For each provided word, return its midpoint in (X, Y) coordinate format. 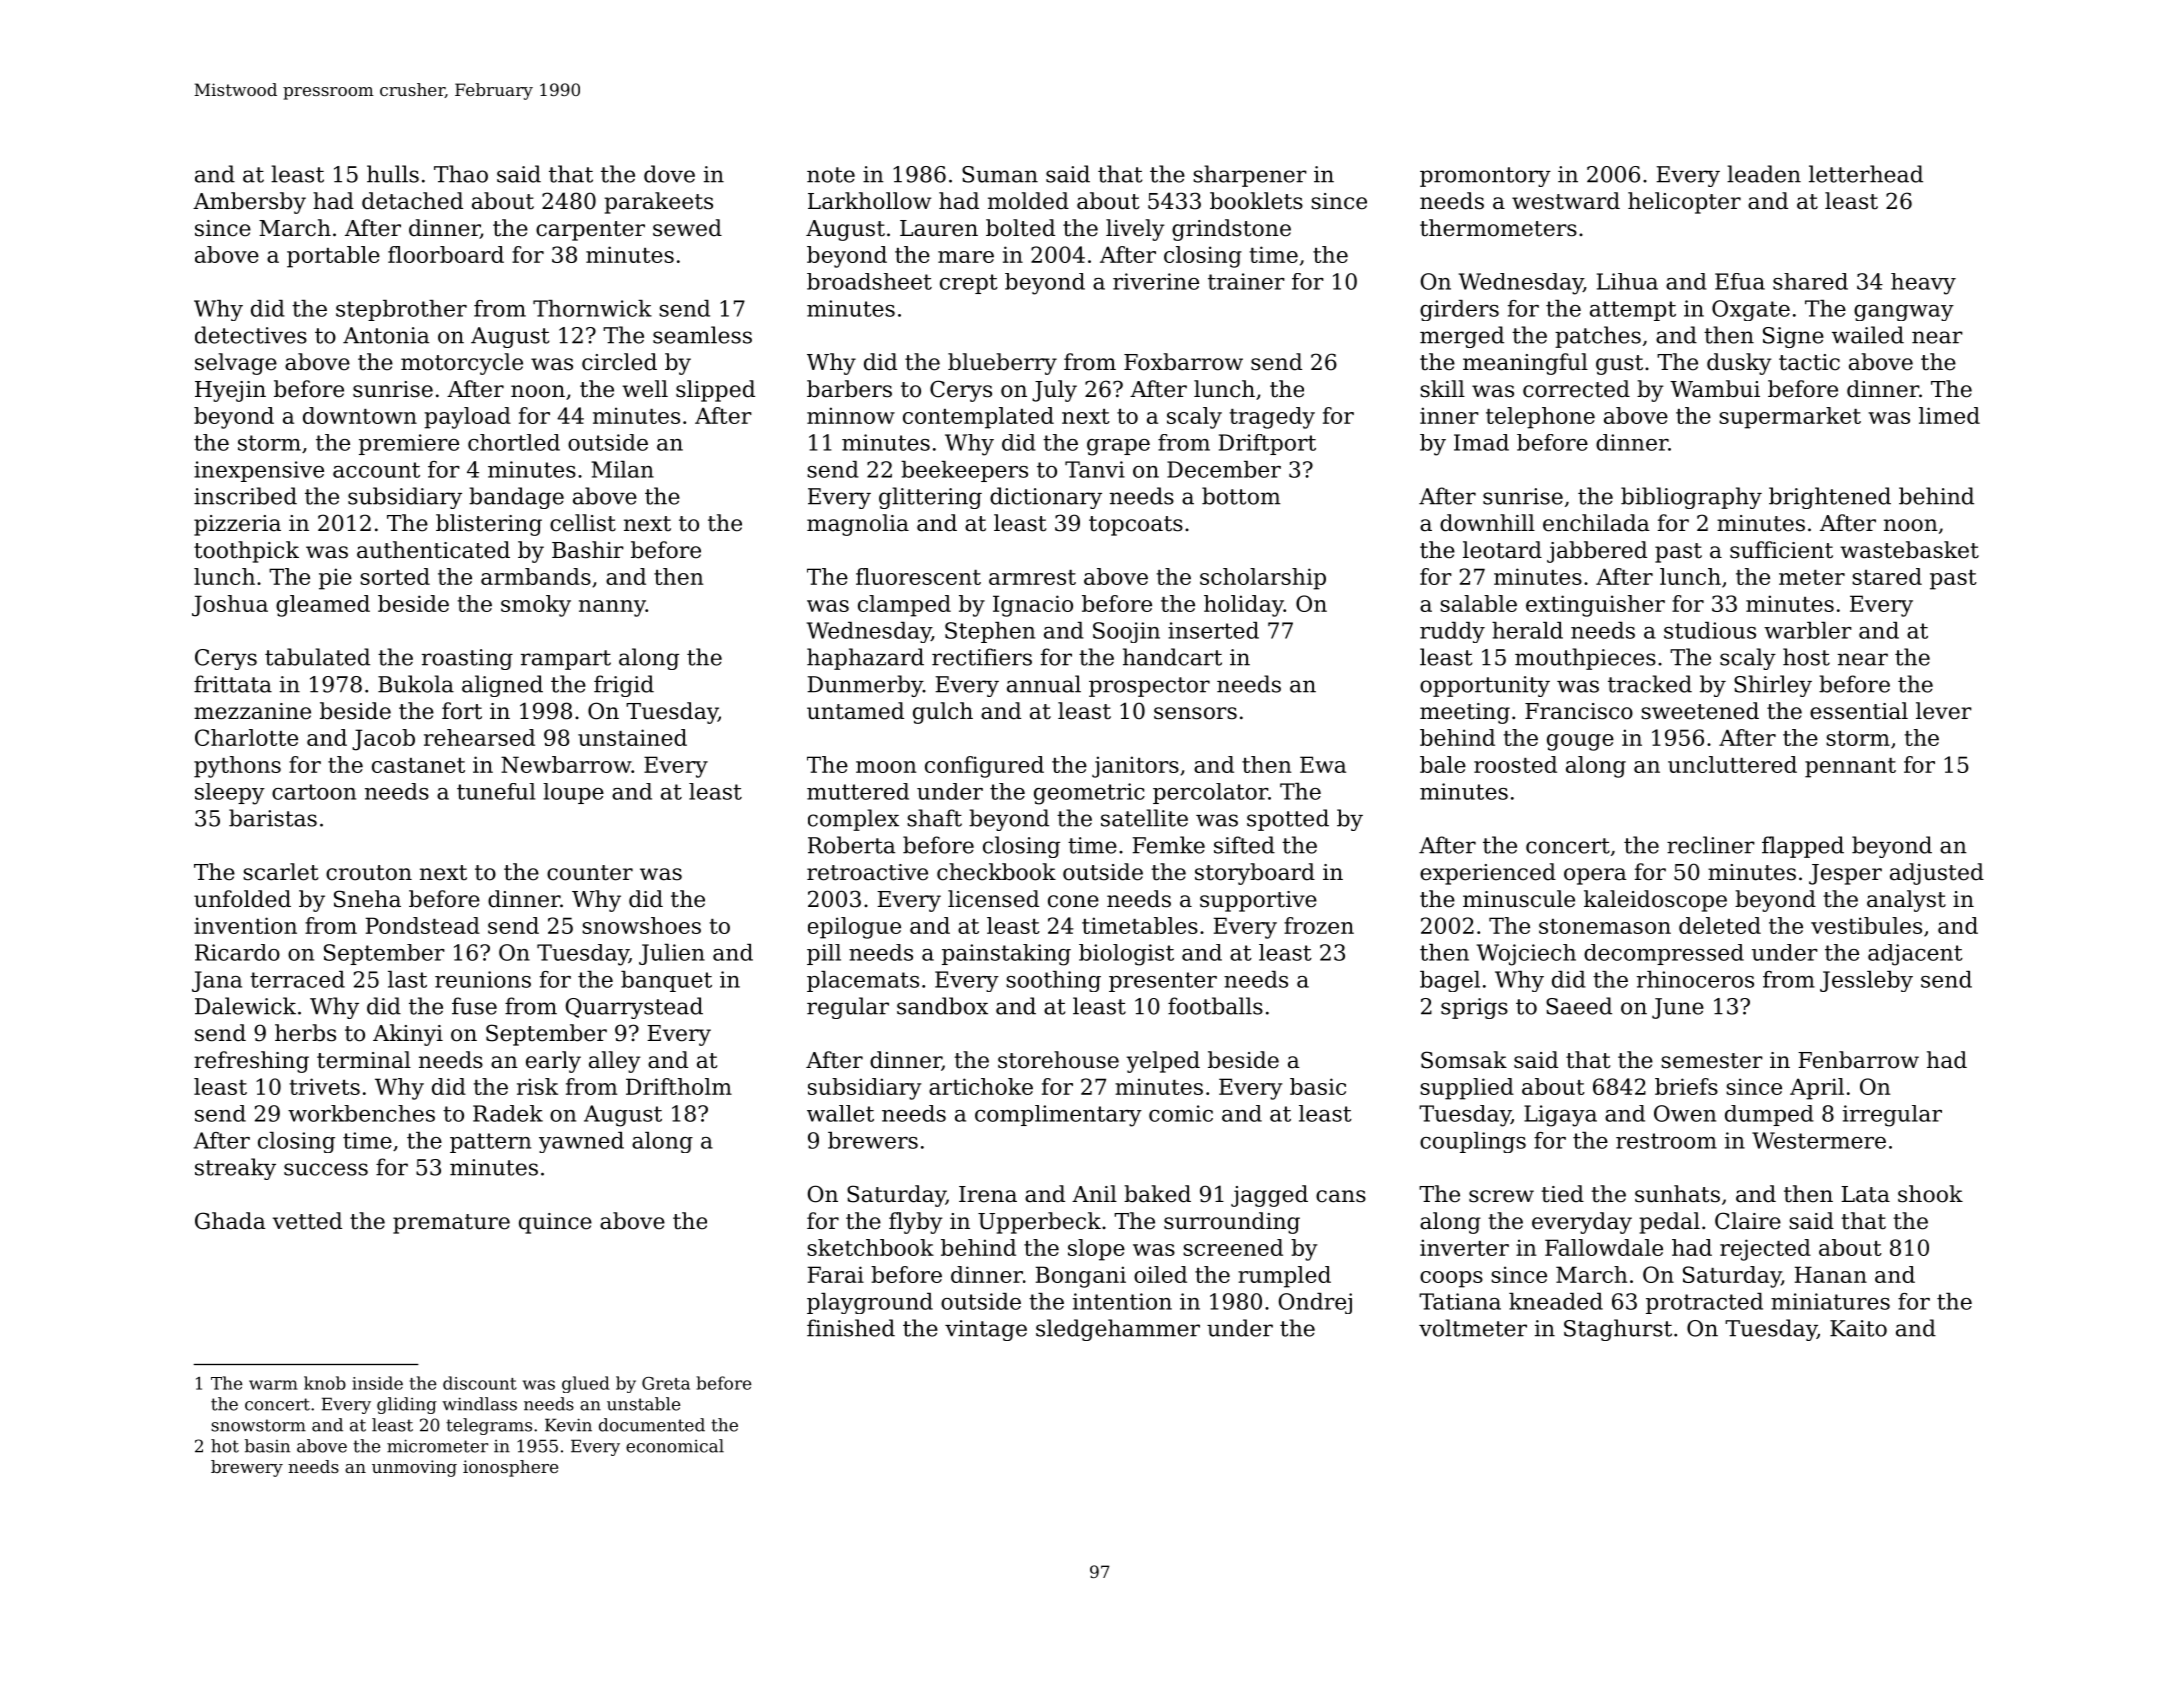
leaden (1764, 174)
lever (1944, 711)
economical (675, 1446)
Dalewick (245, 1006)
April (1817, 1089)
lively (1135, 230)
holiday (1244, 606)
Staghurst (1618, 1330)
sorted (395, 576)
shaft (934, 818)
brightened (1830, 498)
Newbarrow (566, 764)
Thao (461, 174)
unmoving (414, 1468)
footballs (1215, 1006)
